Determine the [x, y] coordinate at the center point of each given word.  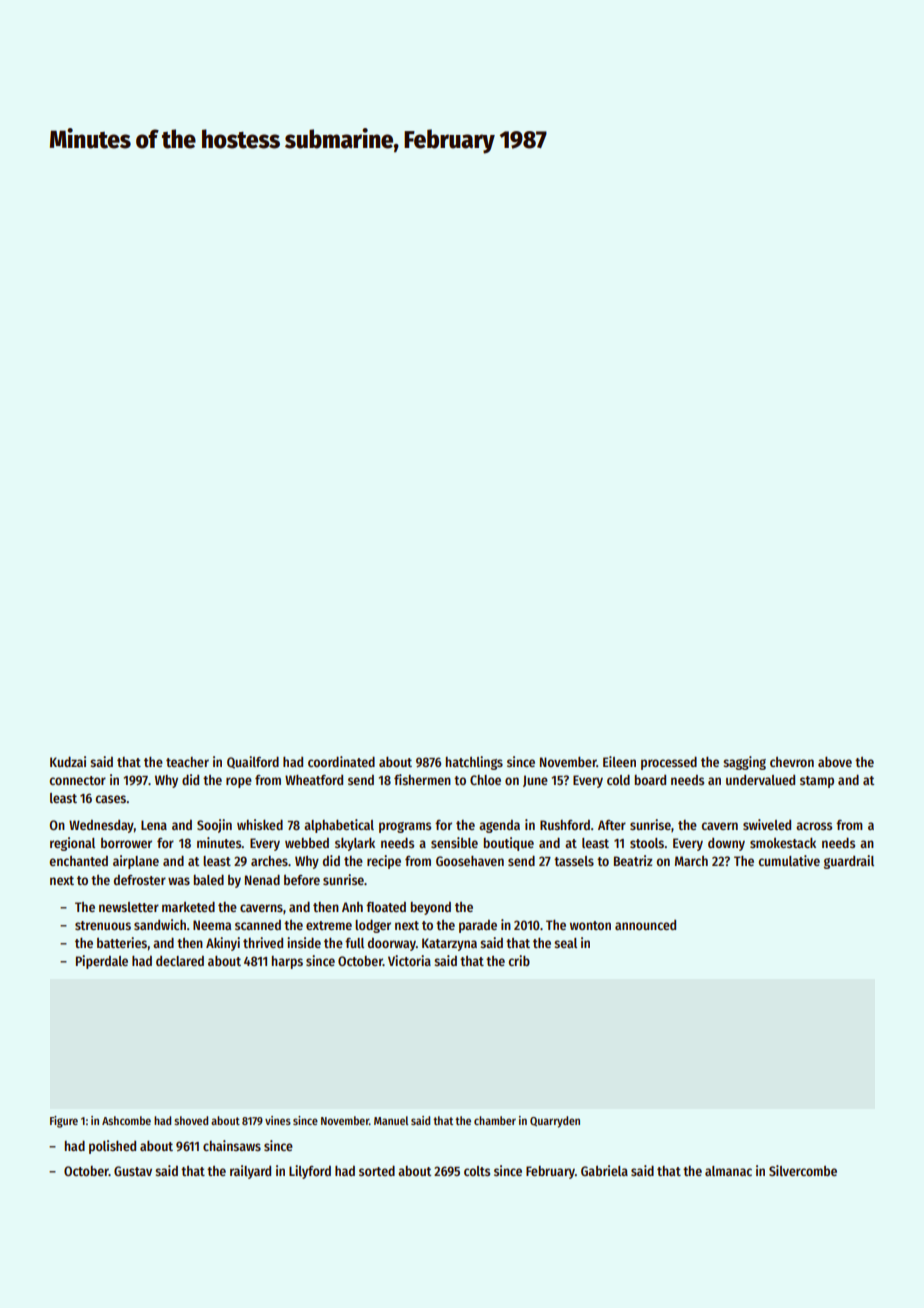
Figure [64, 1122]
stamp [817, 782]
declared [180, 961]
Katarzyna [449, 944]
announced [645, 925]
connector [77, 780]
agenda [499, 826]
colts [477, 1171]
